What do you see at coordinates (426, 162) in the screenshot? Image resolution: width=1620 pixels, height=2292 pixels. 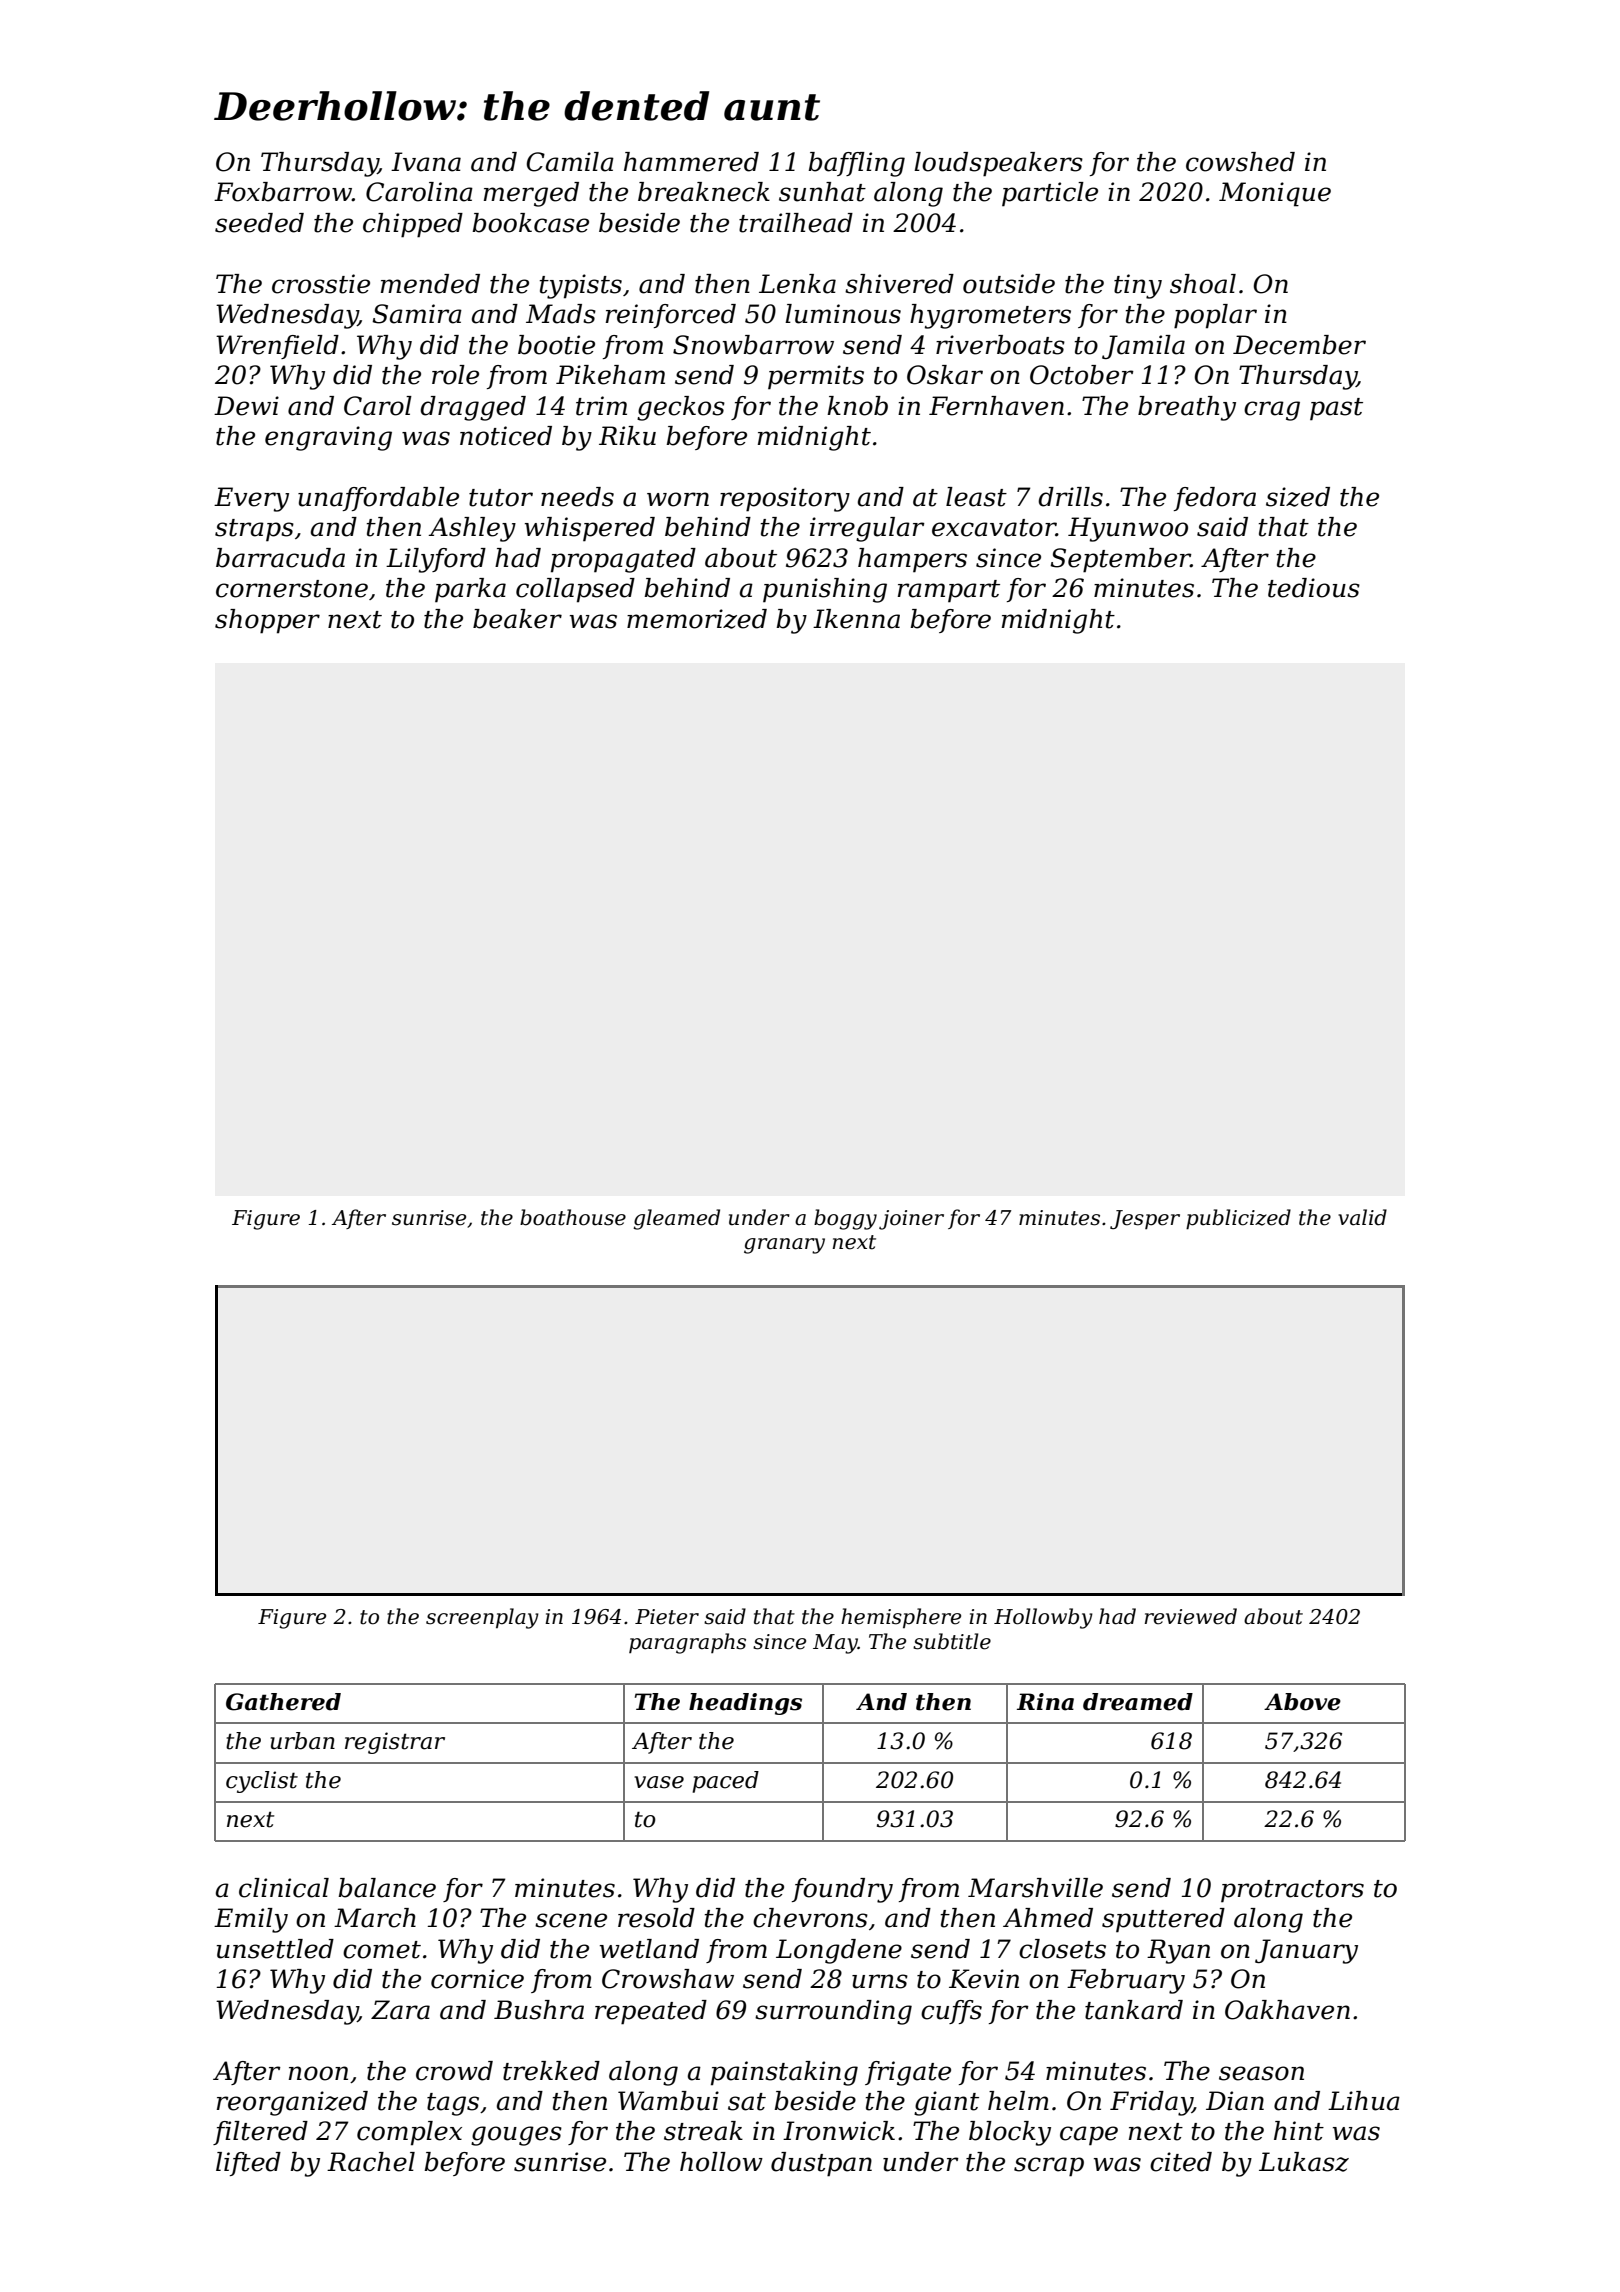 I see `Ivana` at bounding box center [426, 162].
